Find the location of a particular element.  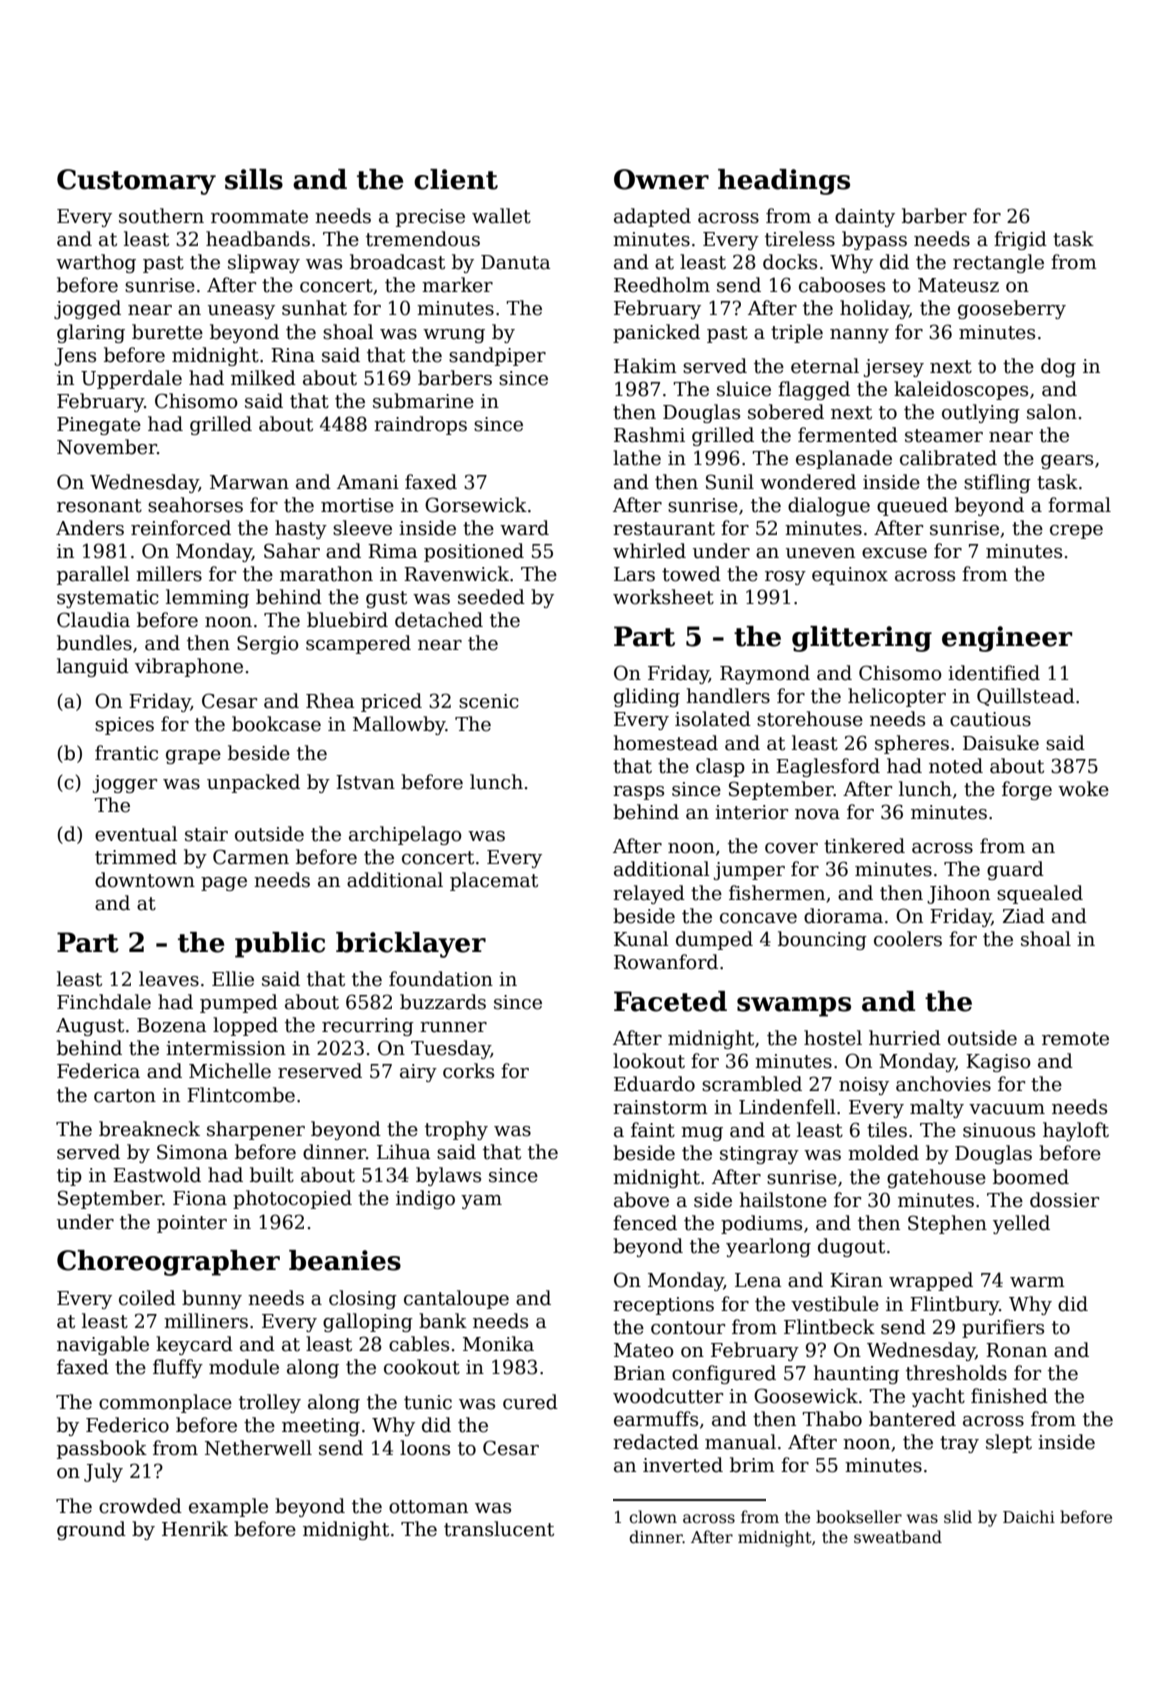

dog is located at coordinates (1058, 367).
